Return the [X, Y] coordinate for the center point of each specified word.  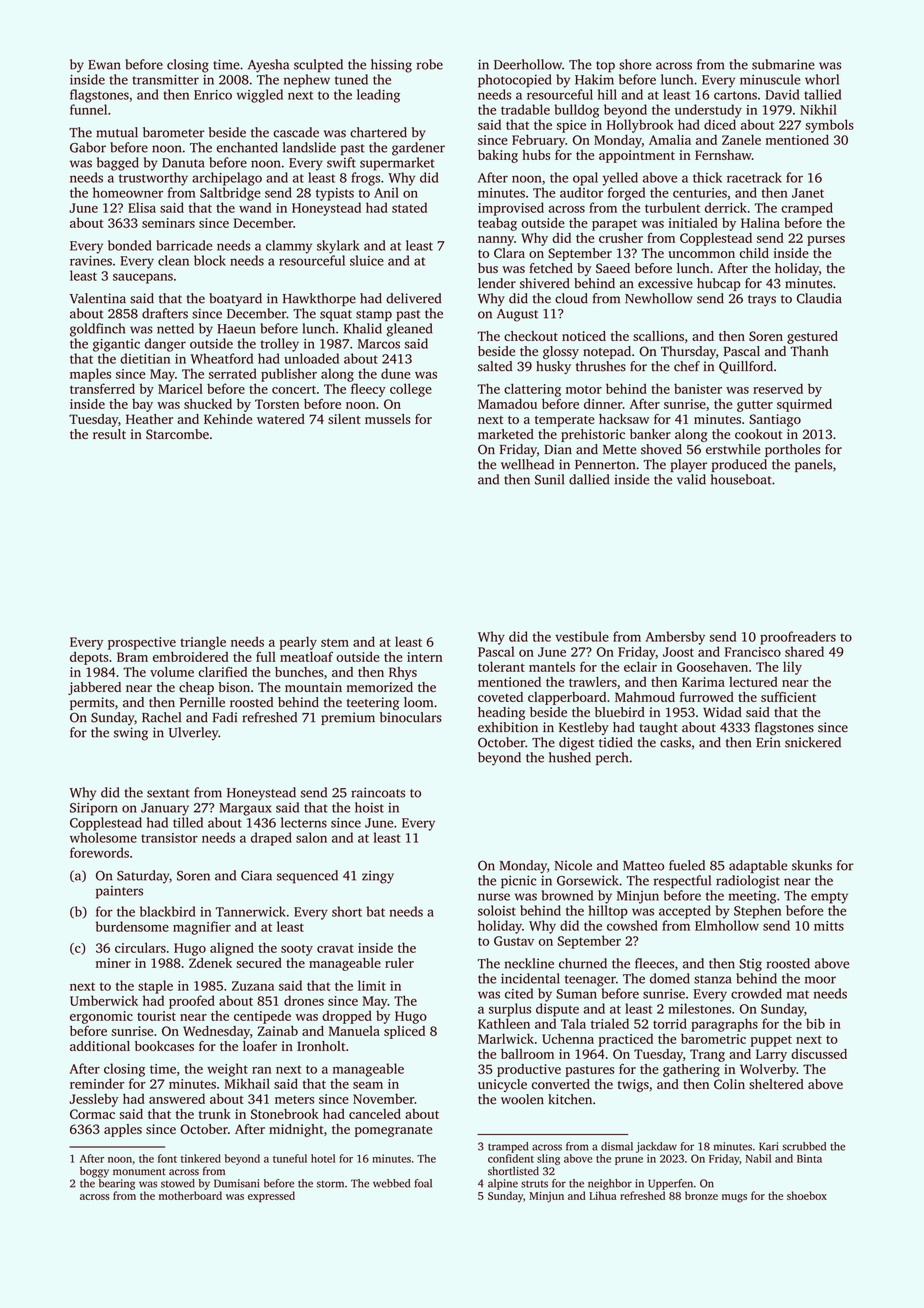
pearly [298, 643]
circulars [140, 947]
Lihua [603, 1195]
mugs [734, 1198]
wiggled [260, 96]
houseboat [741, 479]
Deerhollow [528, 64]
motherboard [190, 1195]
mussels [387, 419]
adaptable [758, 866]
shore [635, 64]
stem [335, 642]
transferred [102, 388]
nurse [494, 897]
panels [813, 465]
